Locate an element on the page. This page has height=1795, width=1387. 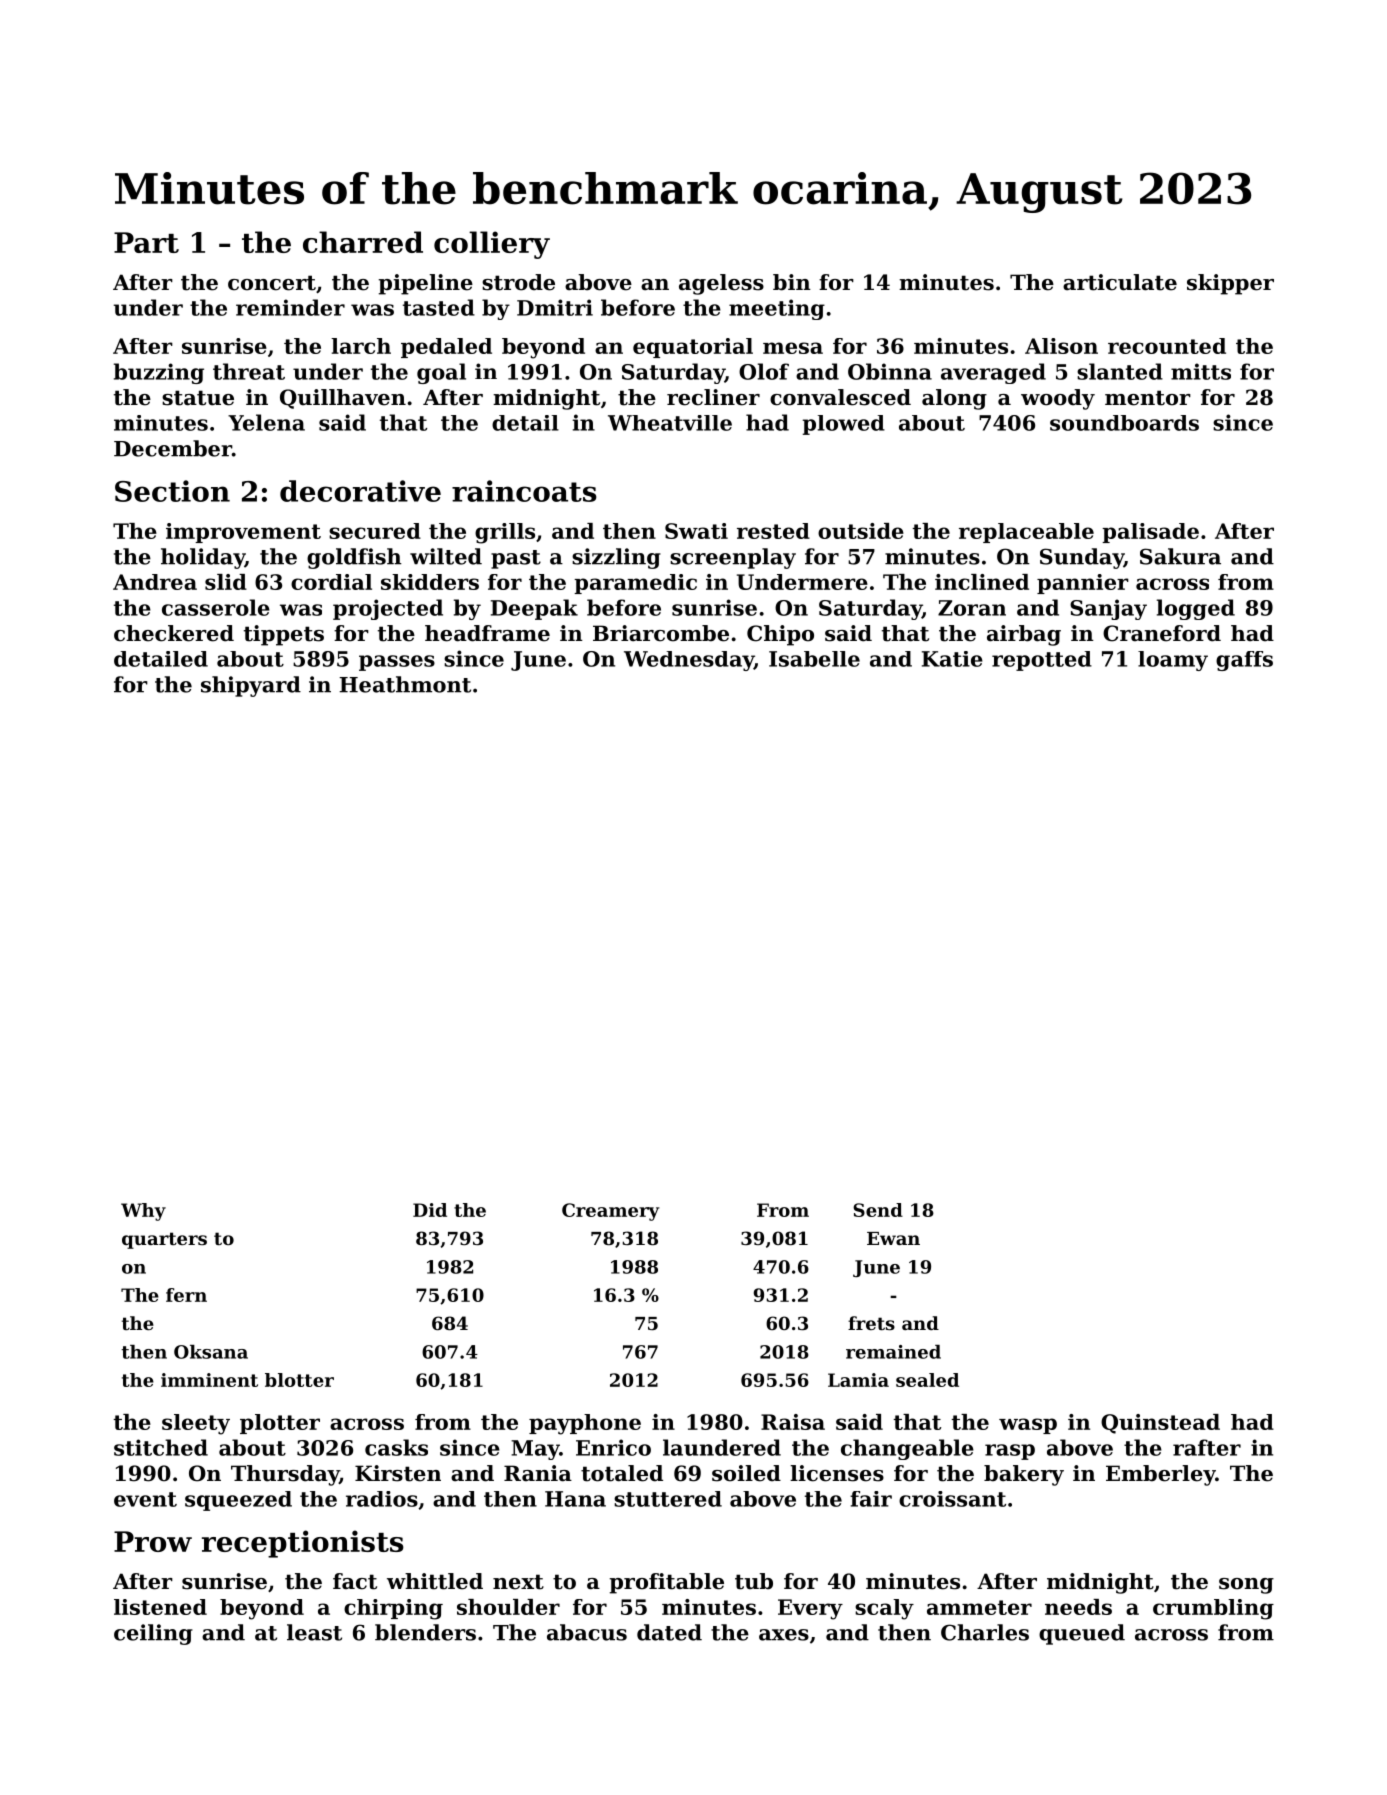
Ewan is located at coordinates (893, 1238).
